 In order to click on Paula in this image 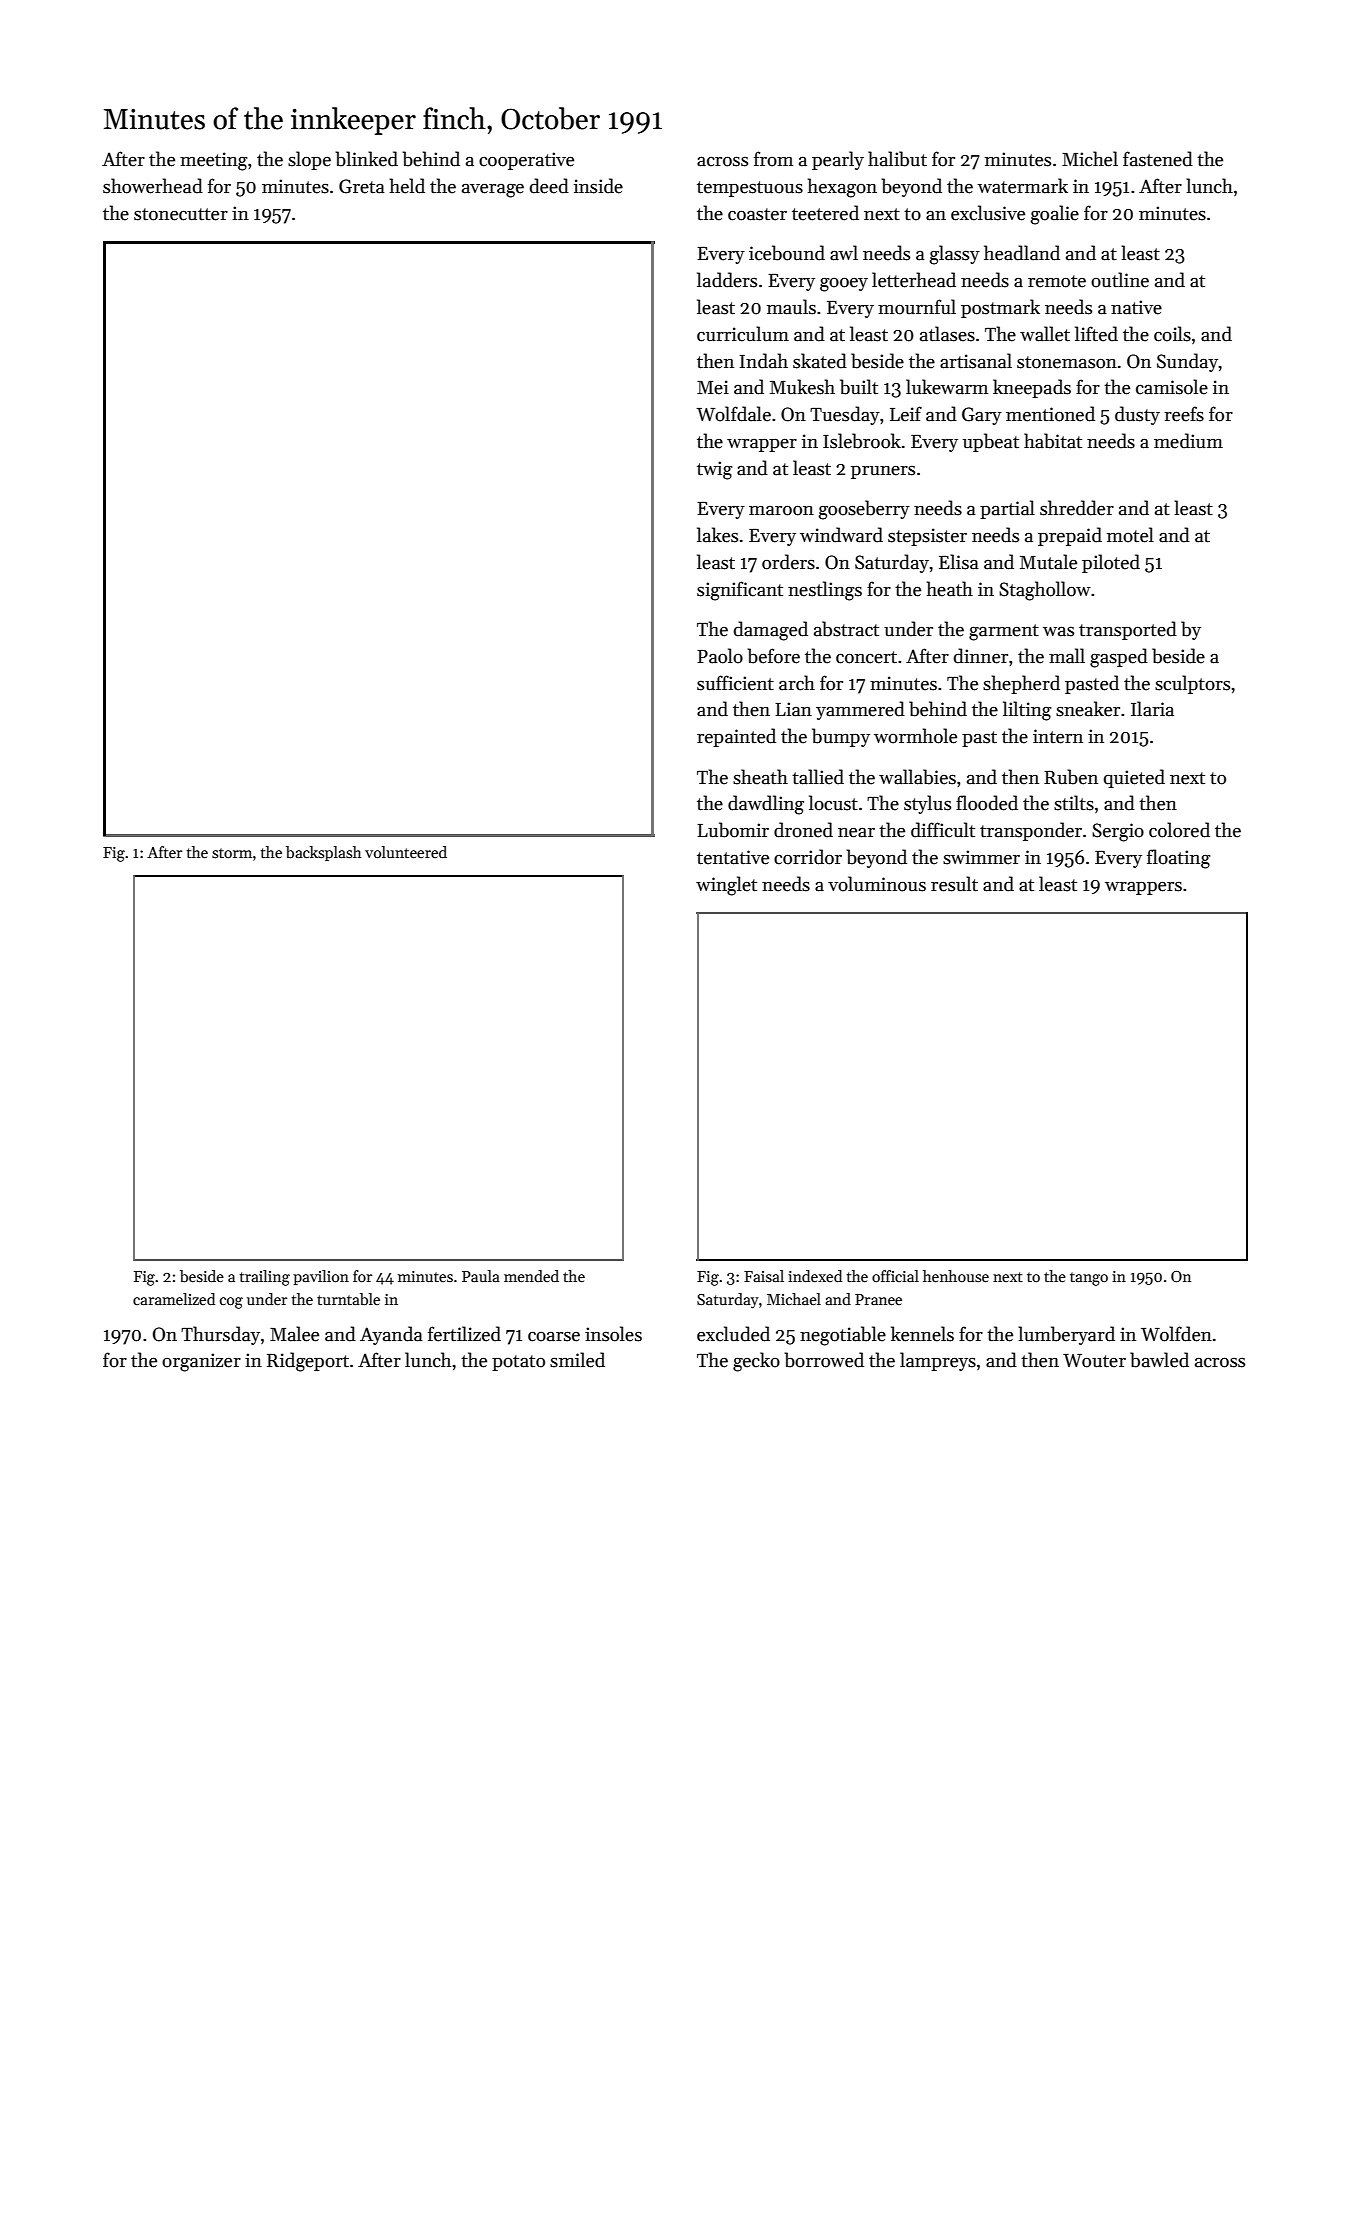, I will do `click(481, 1276)`.
